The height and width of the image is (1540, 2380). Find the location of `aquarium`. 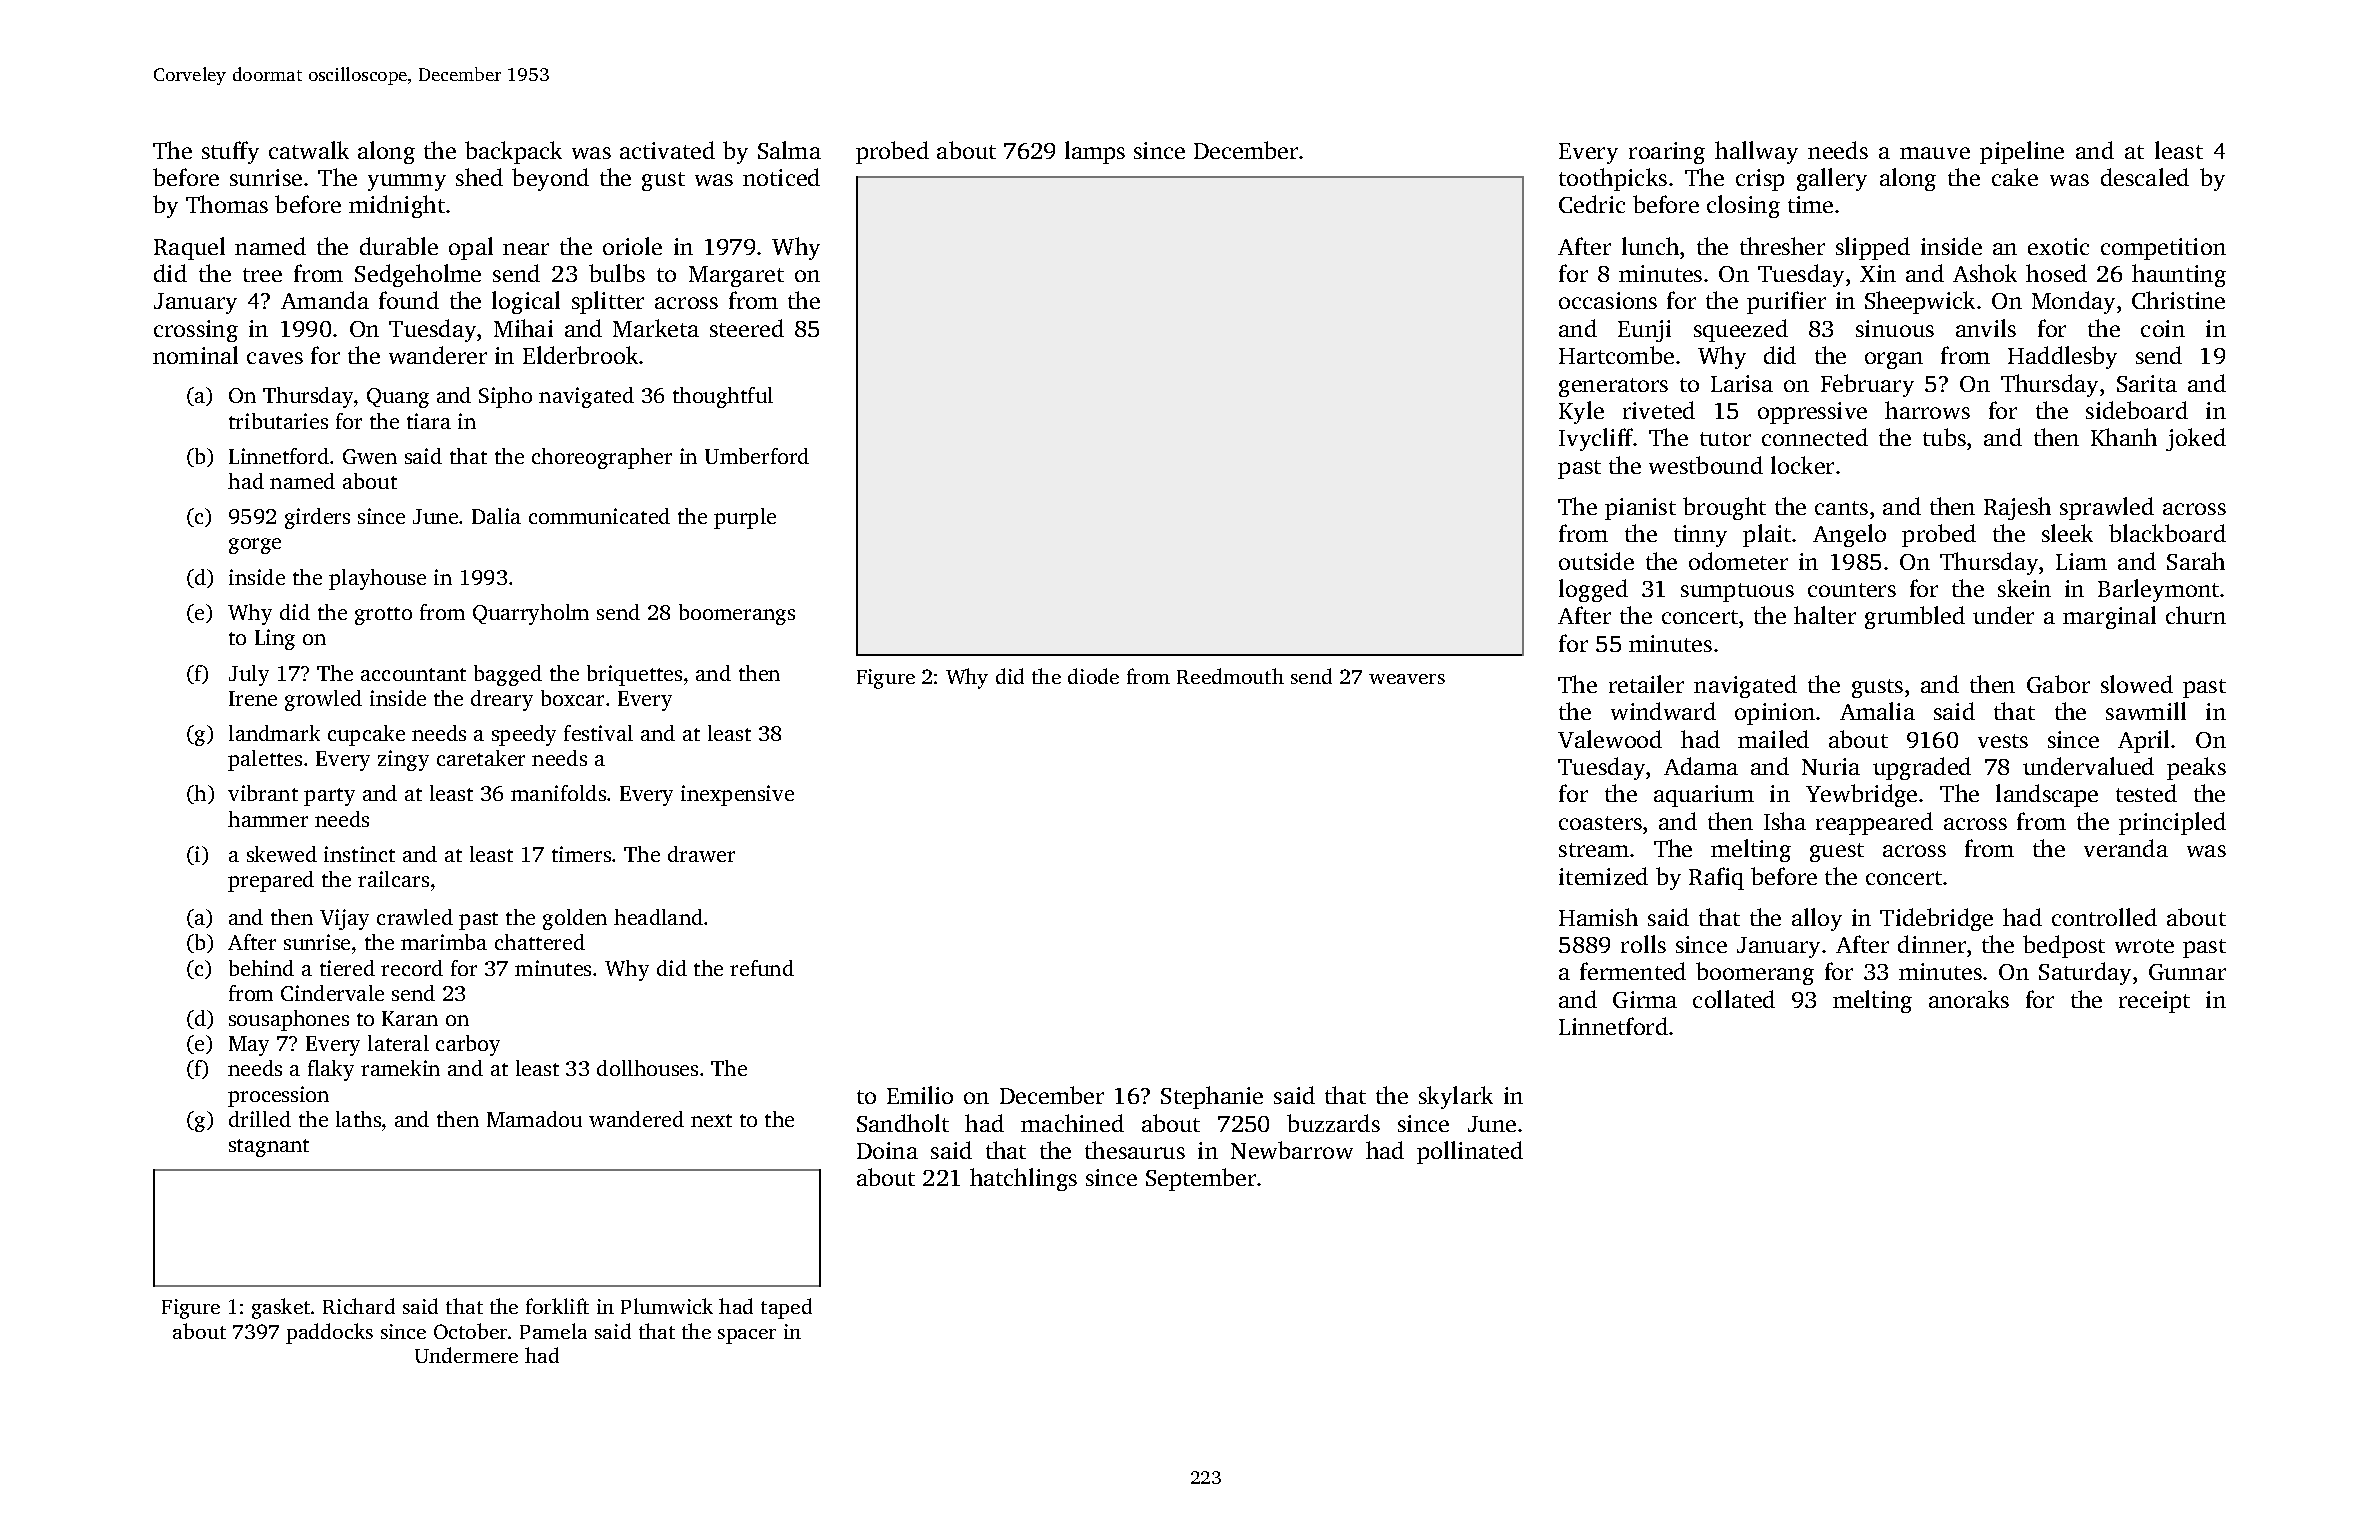

aquarium is located at coordinates (1704, 796).
